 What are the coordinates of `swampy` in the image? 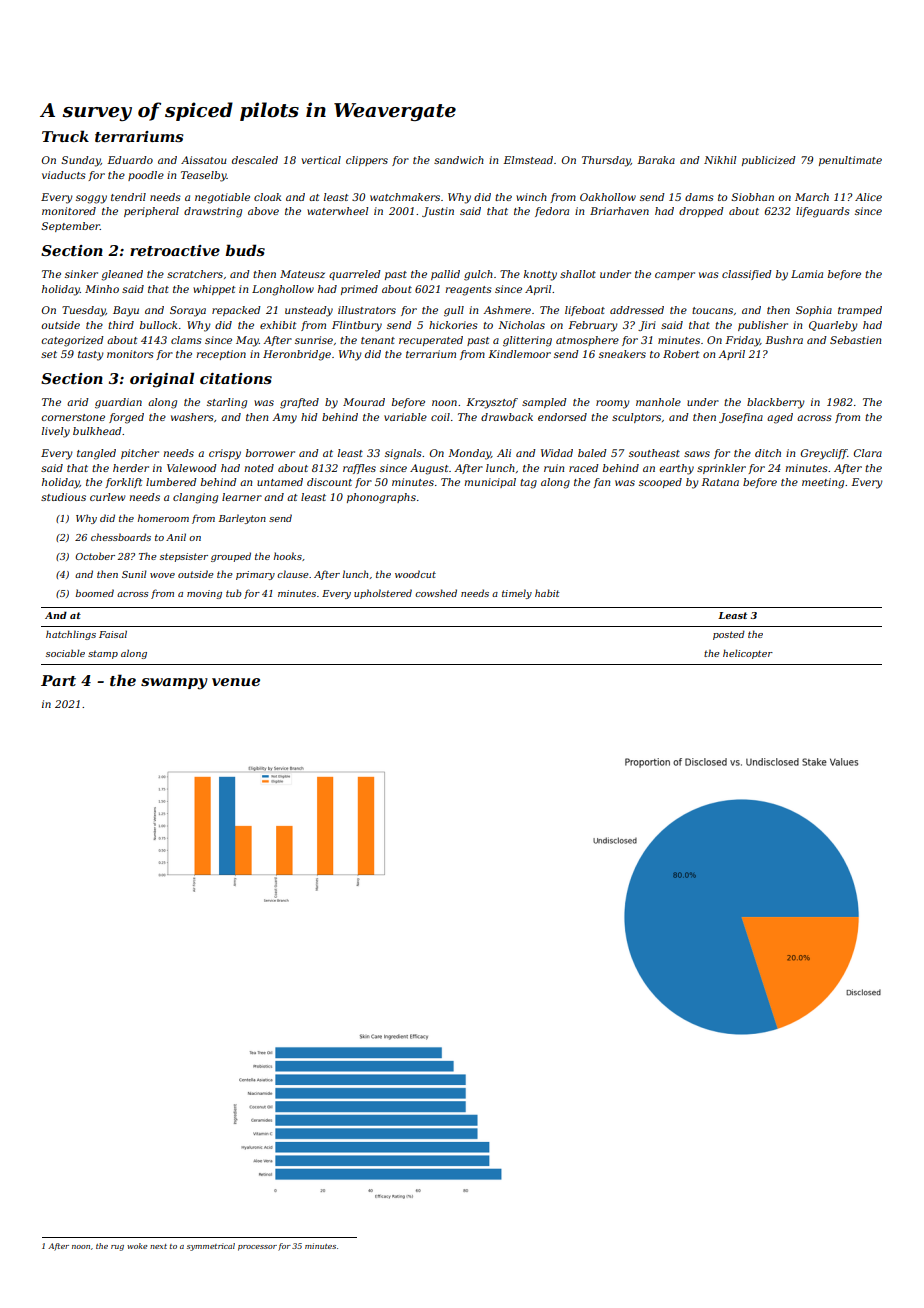 It's located at (174, 684).
